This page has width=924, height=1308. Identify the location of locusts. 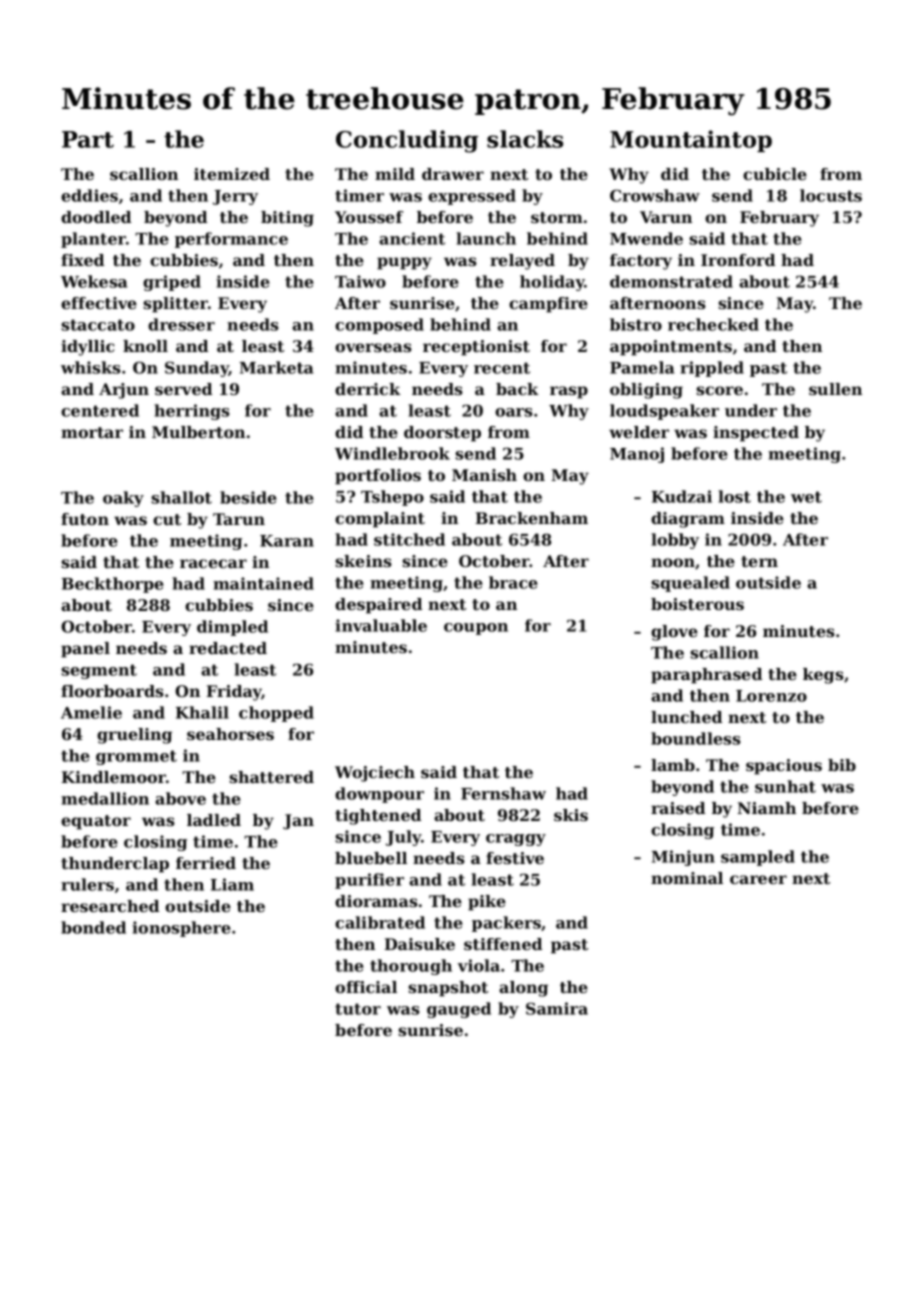
(831, 195).
